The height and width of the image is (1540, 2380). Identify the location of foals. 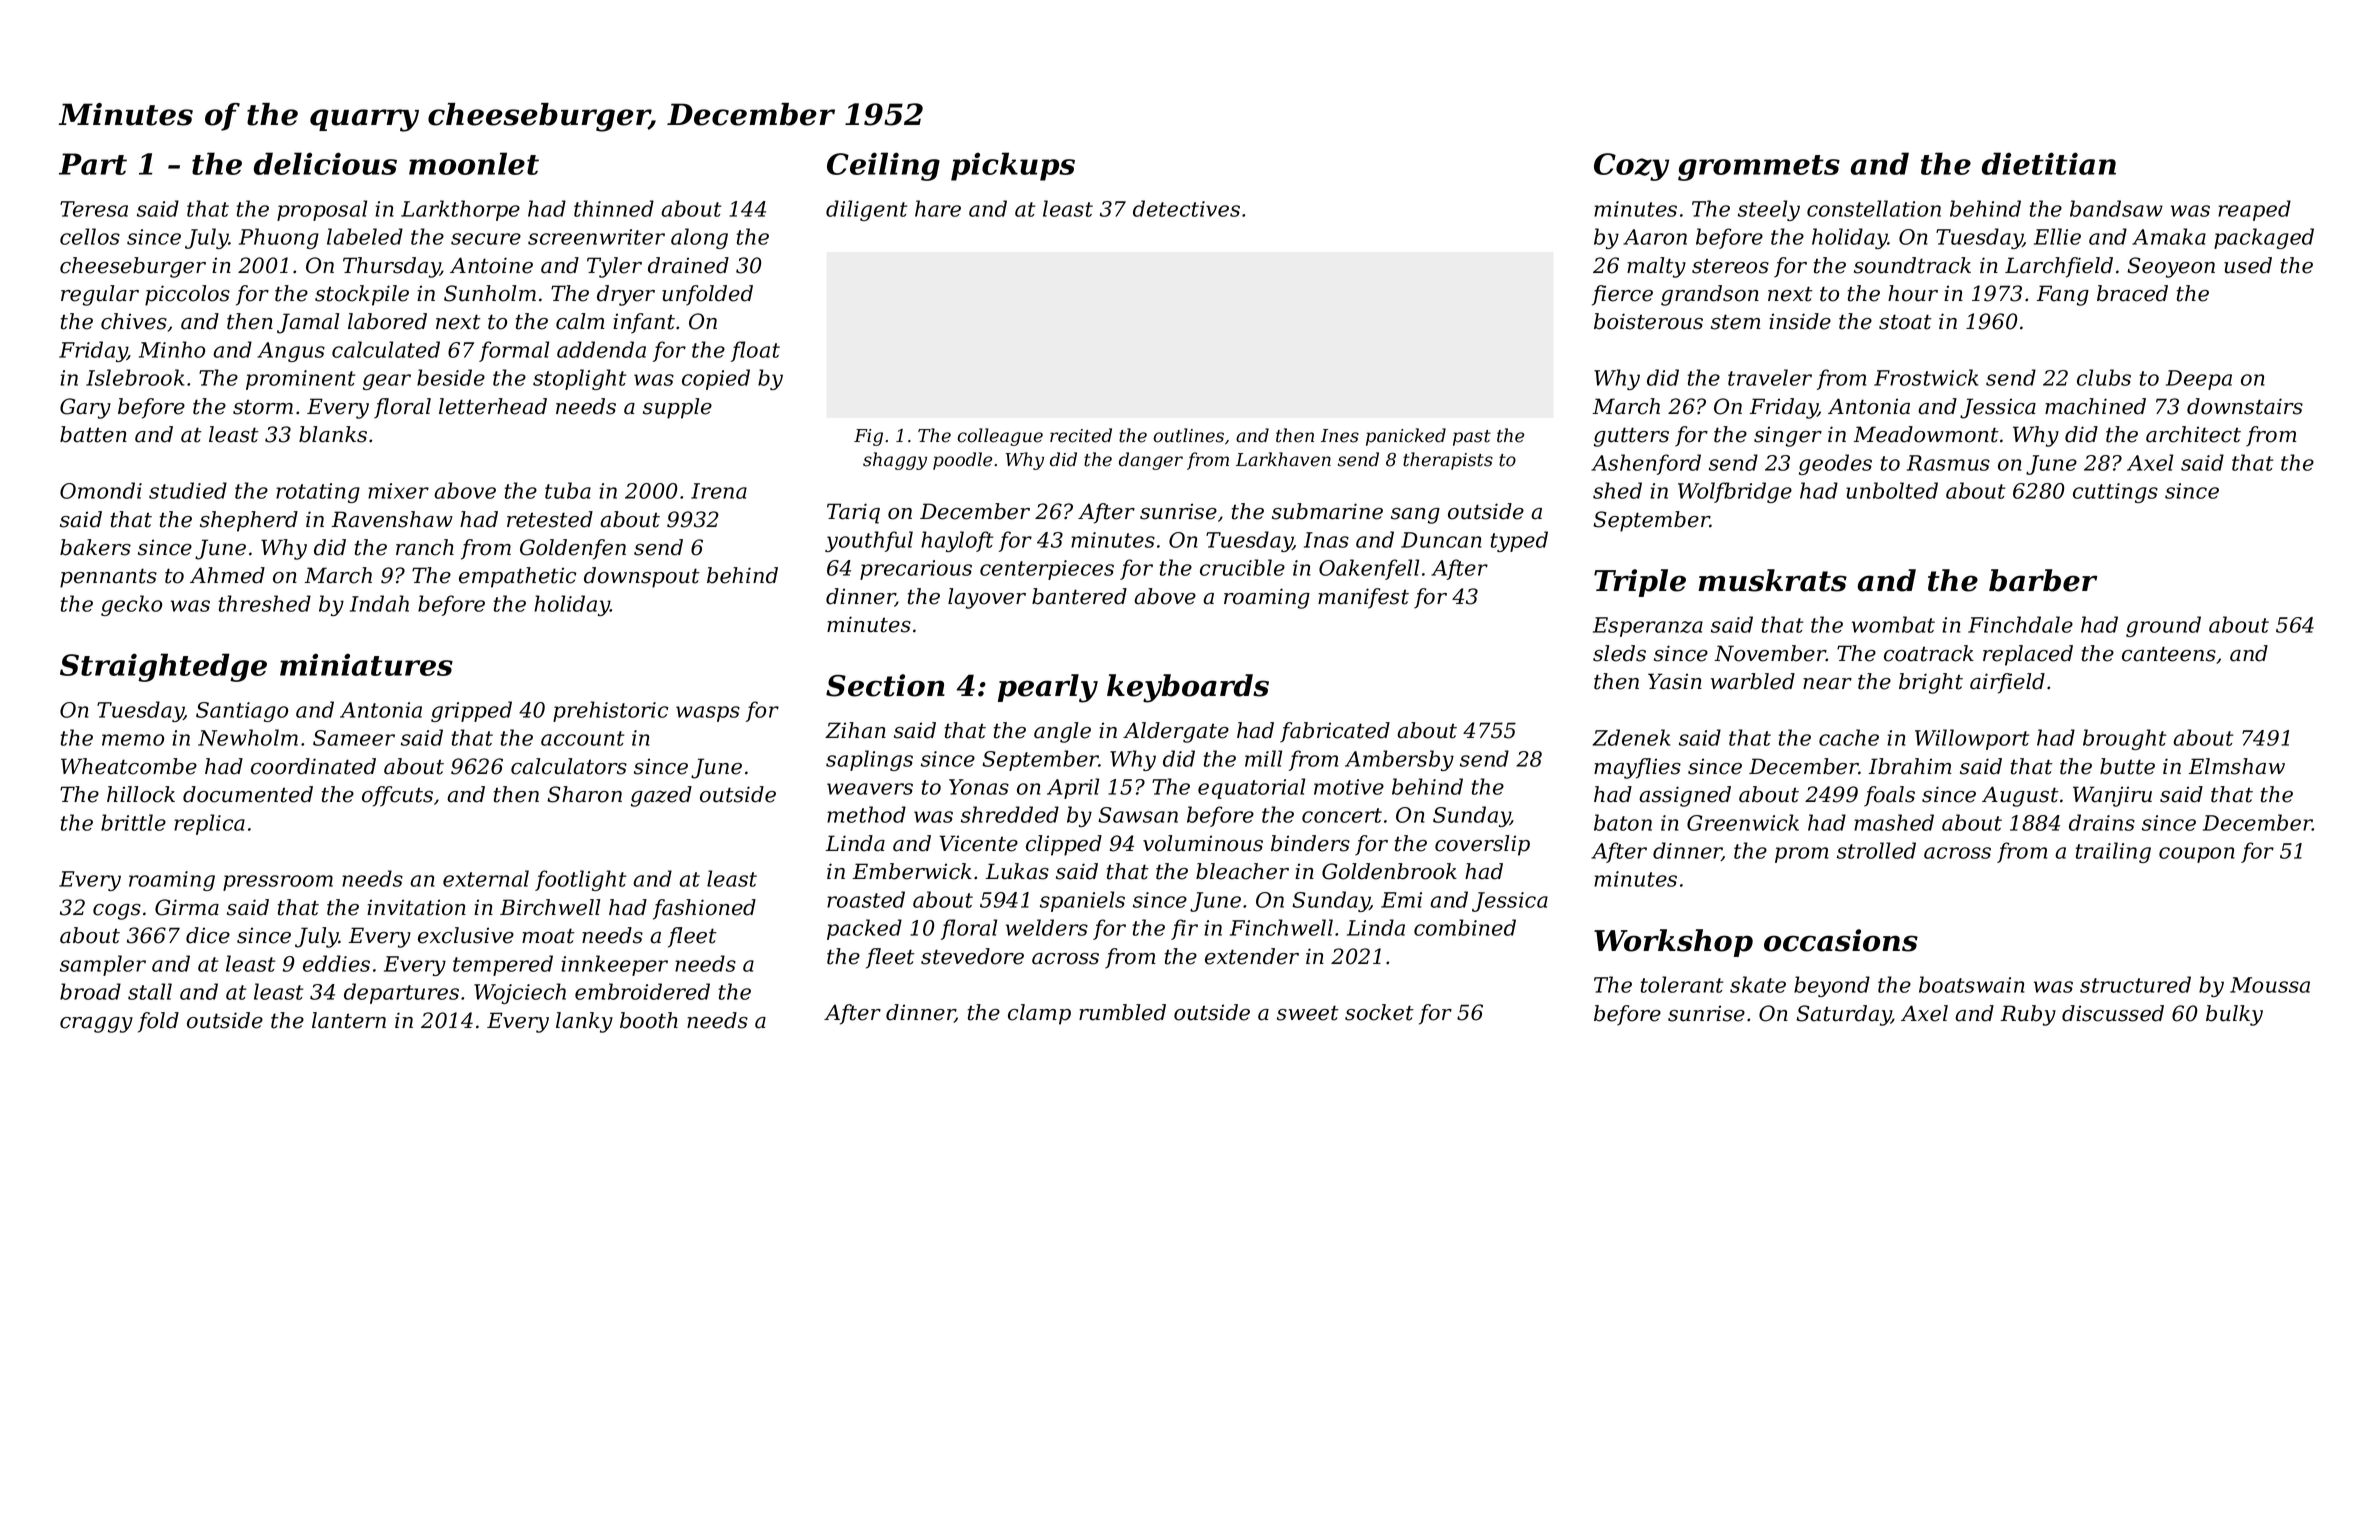
(1889, 796).
